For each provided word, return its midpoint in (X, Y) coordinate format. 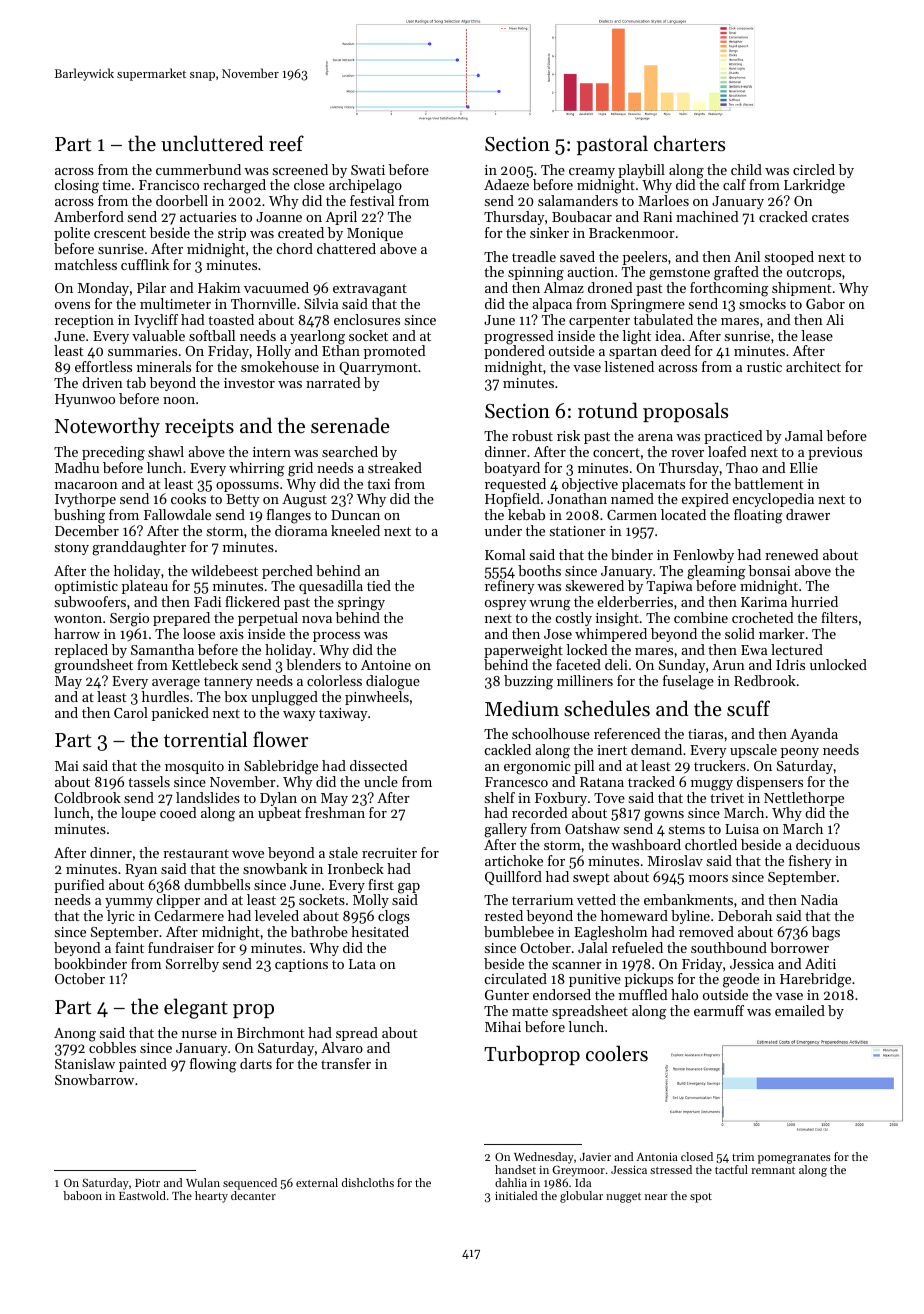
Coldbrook (87, 797)
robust (532, 435)
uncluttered (212, 143)
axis (232, 634)
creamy (592, 173)
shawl (166, 451)
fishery (810, 862)
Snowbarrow (94, 1079)
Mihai (503, 1026)
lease (817, 335)
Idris (790, 664)
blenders (313, 664)
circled (814, 169)
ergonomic (537, 768)
